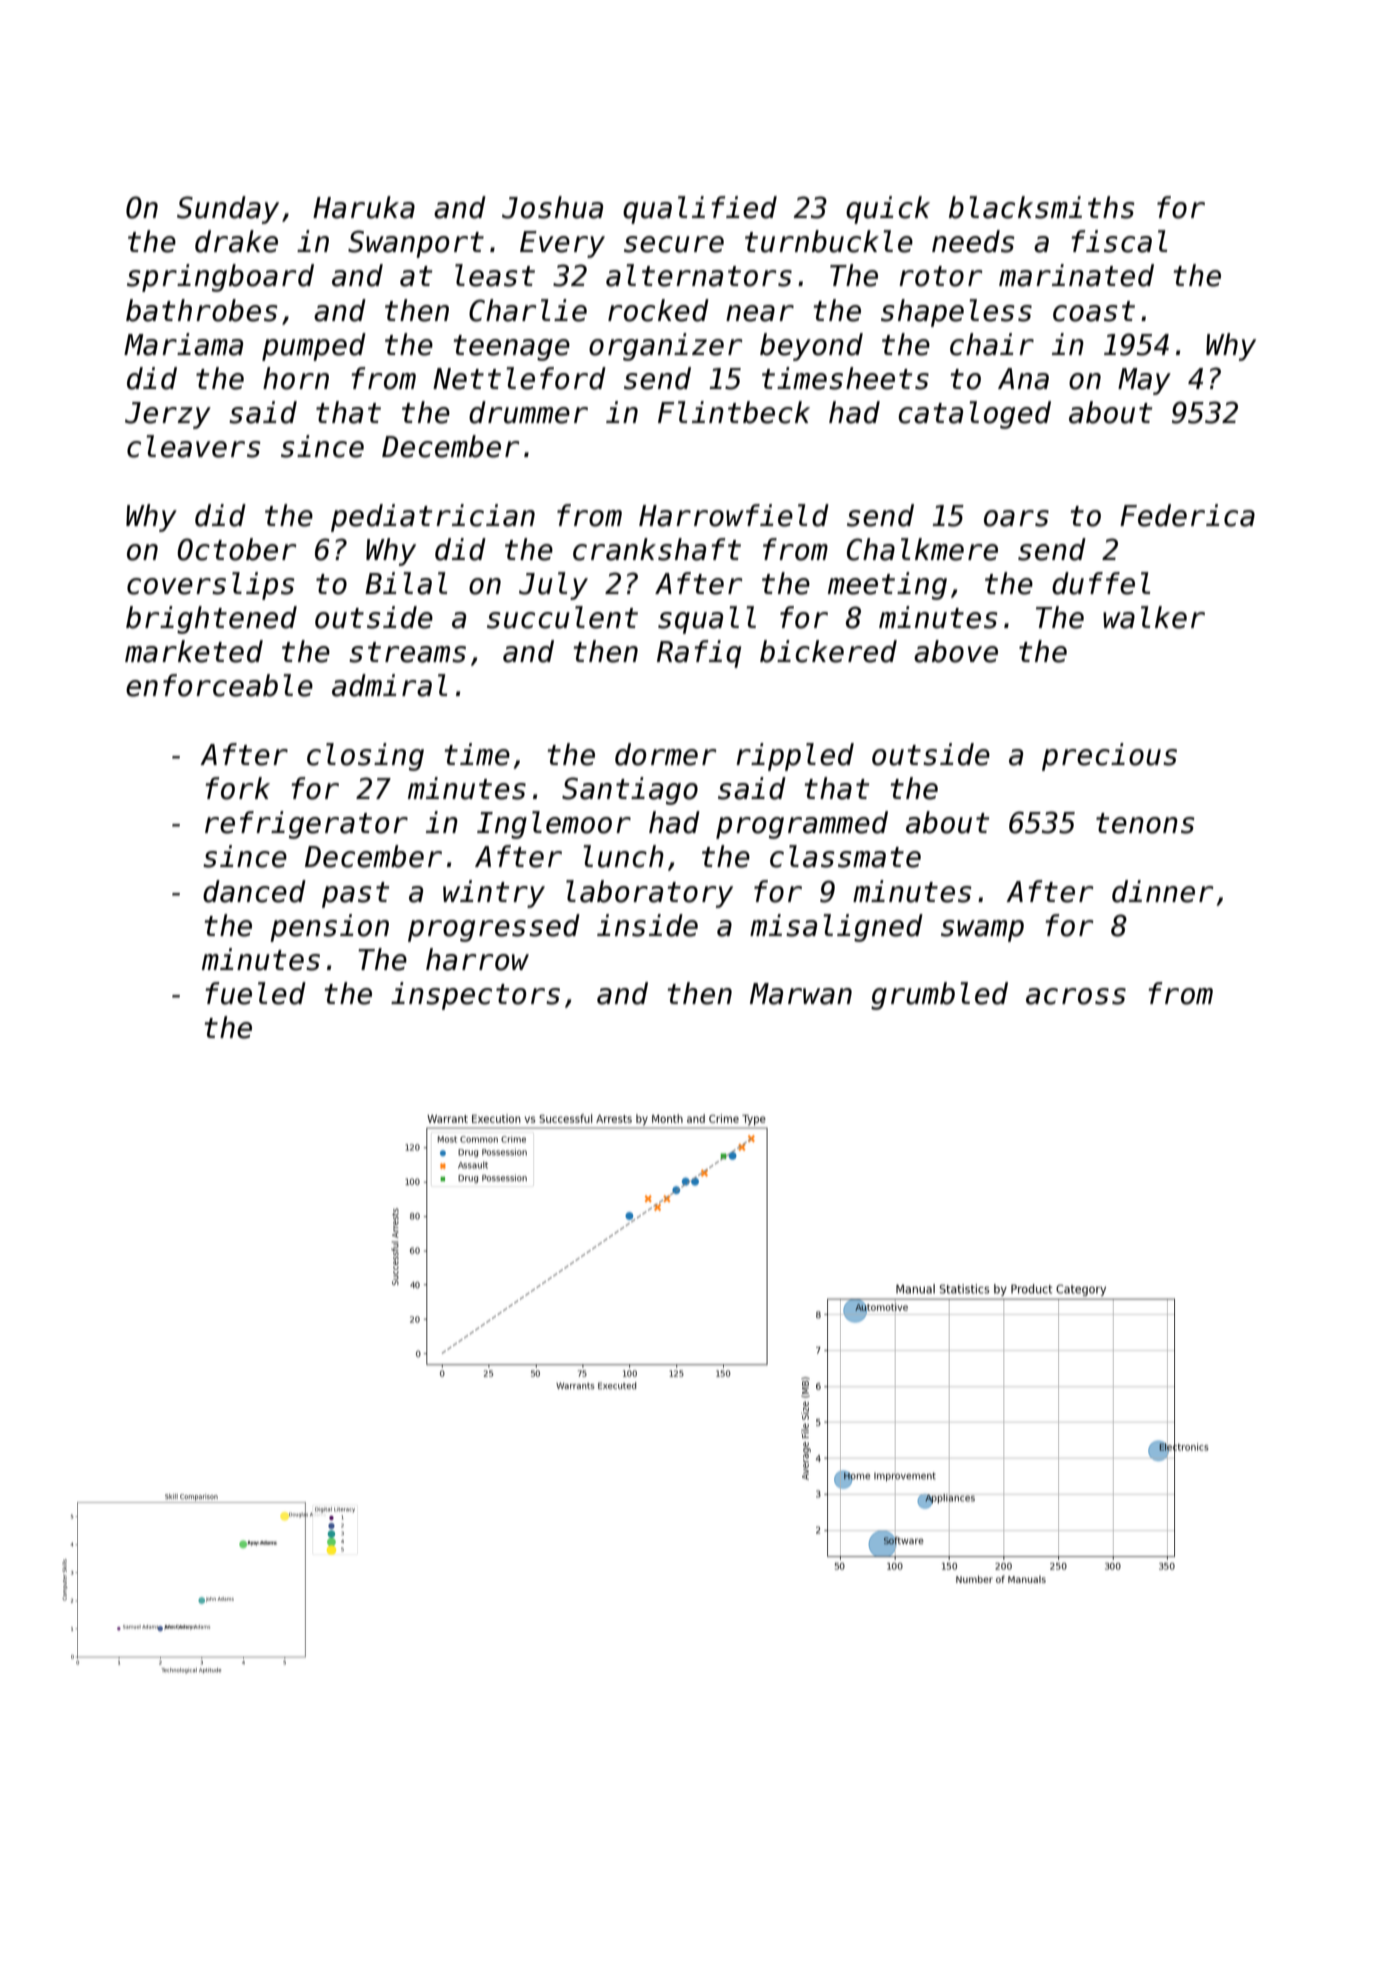  Describe the element at coordinates (1016, 518) in the image. I see `oars` at that location.
